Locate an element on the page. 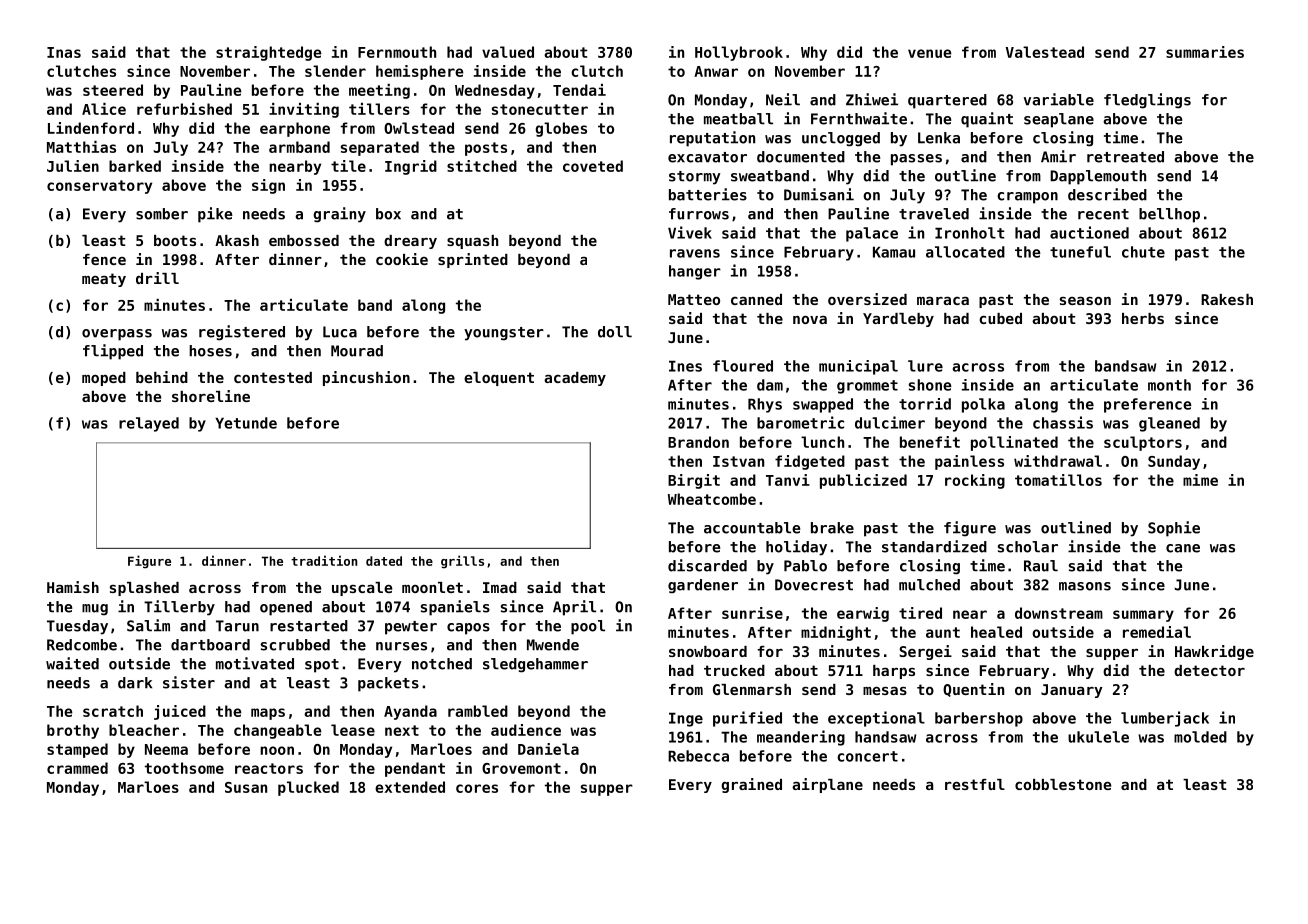 This image has height=924, width=1308. rambled is located at coordinates (478, 711).
